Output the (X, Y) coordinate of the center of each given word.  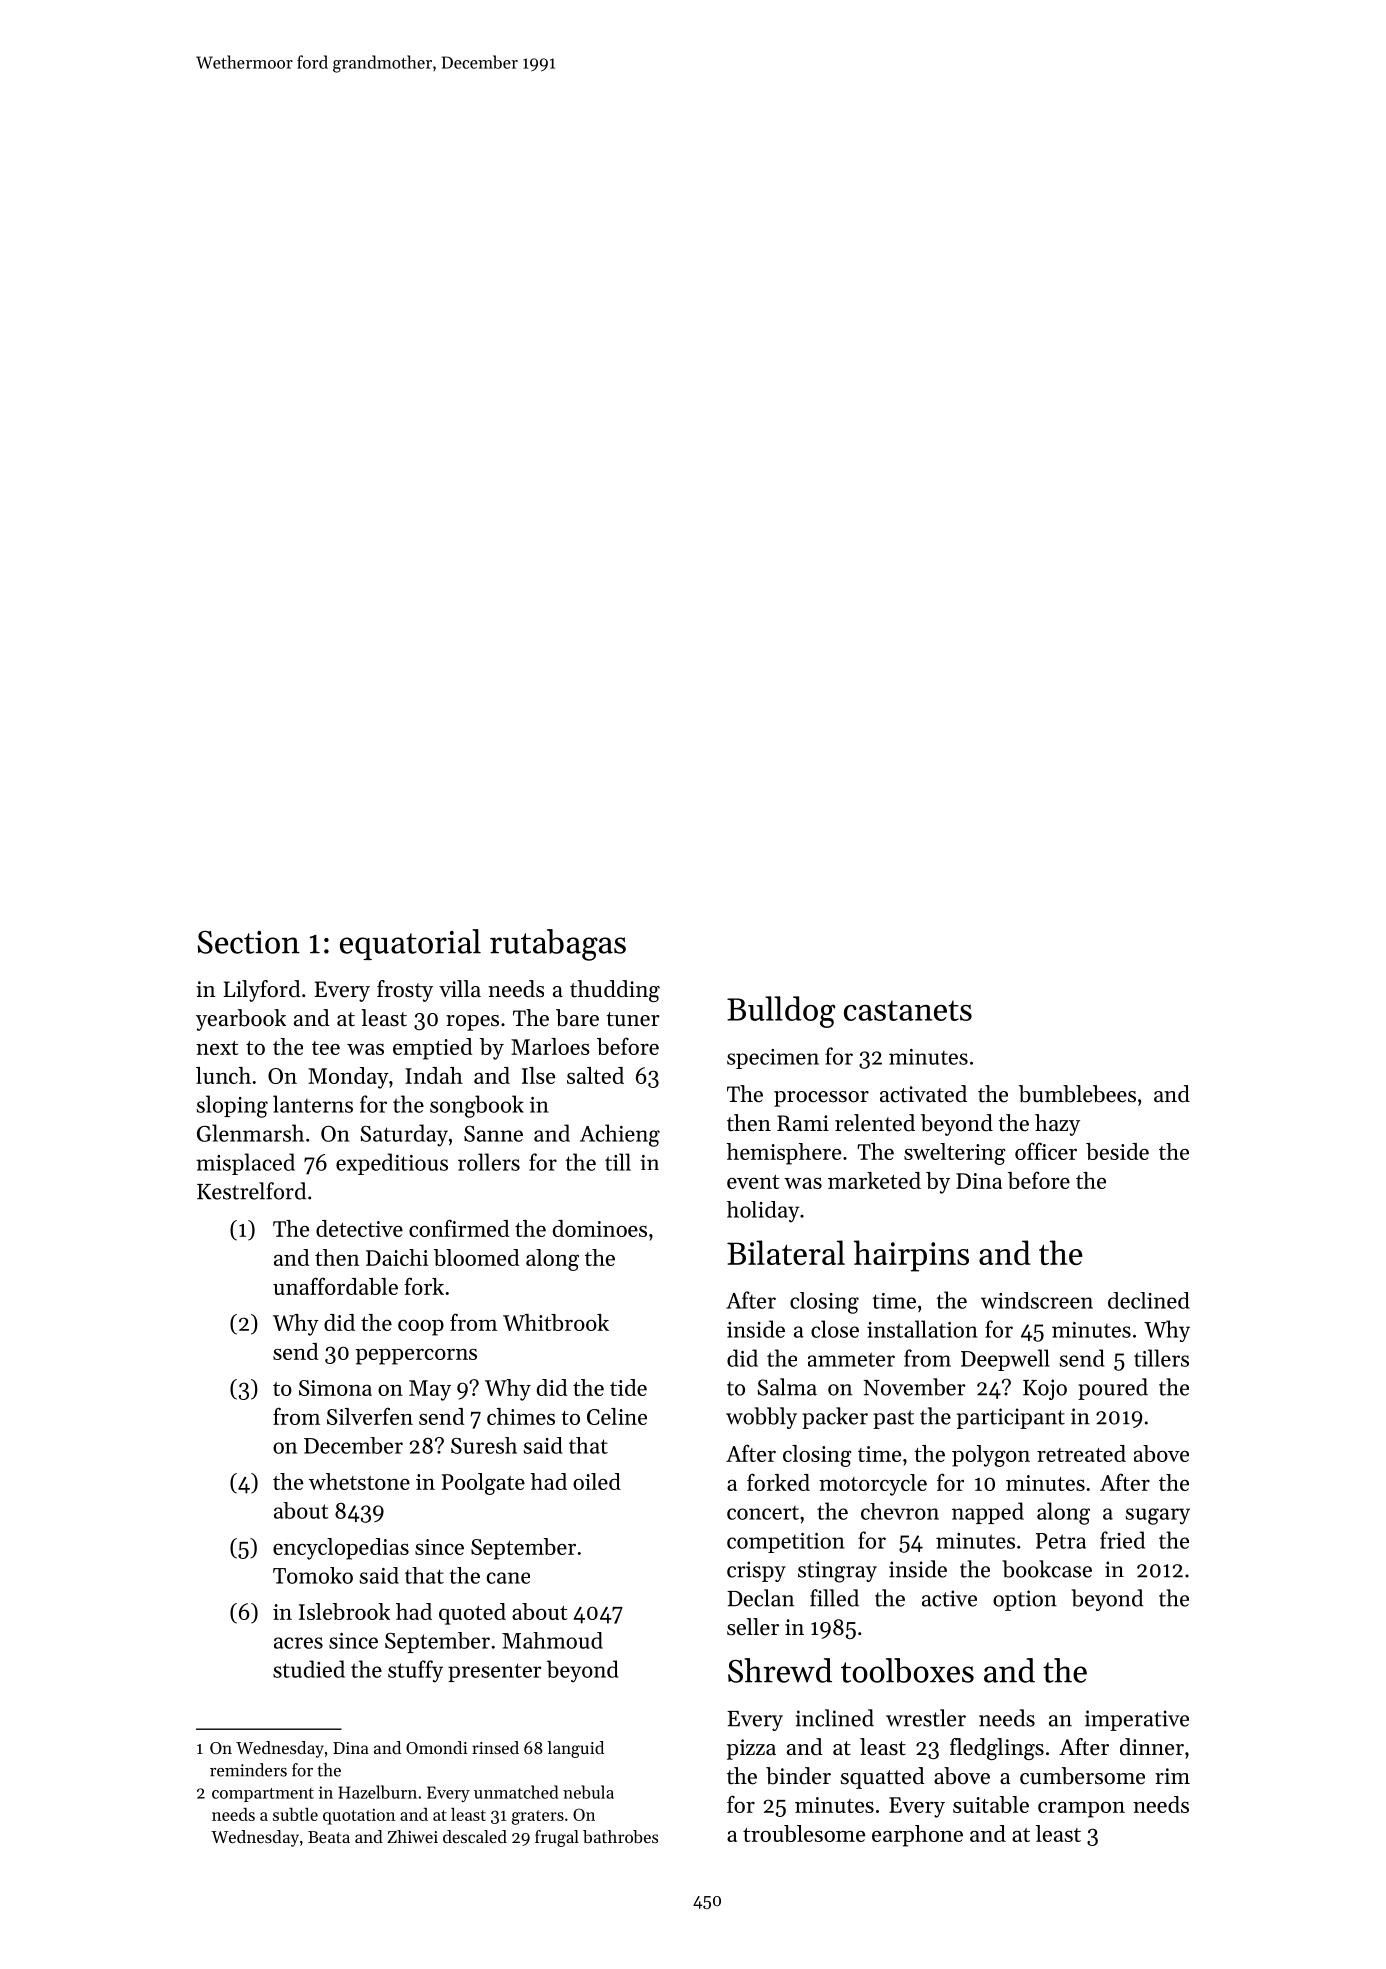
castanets (908, 1010)
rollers (489, 1162)
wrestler (926, 1718)
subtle (295, 1814)
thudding (615, 991)
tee (326, 1048)
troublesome (804, 1833)
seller (753, 1627)
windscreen (1037, 1300)
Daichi (397, 1257)
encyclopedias (341, 1549)
